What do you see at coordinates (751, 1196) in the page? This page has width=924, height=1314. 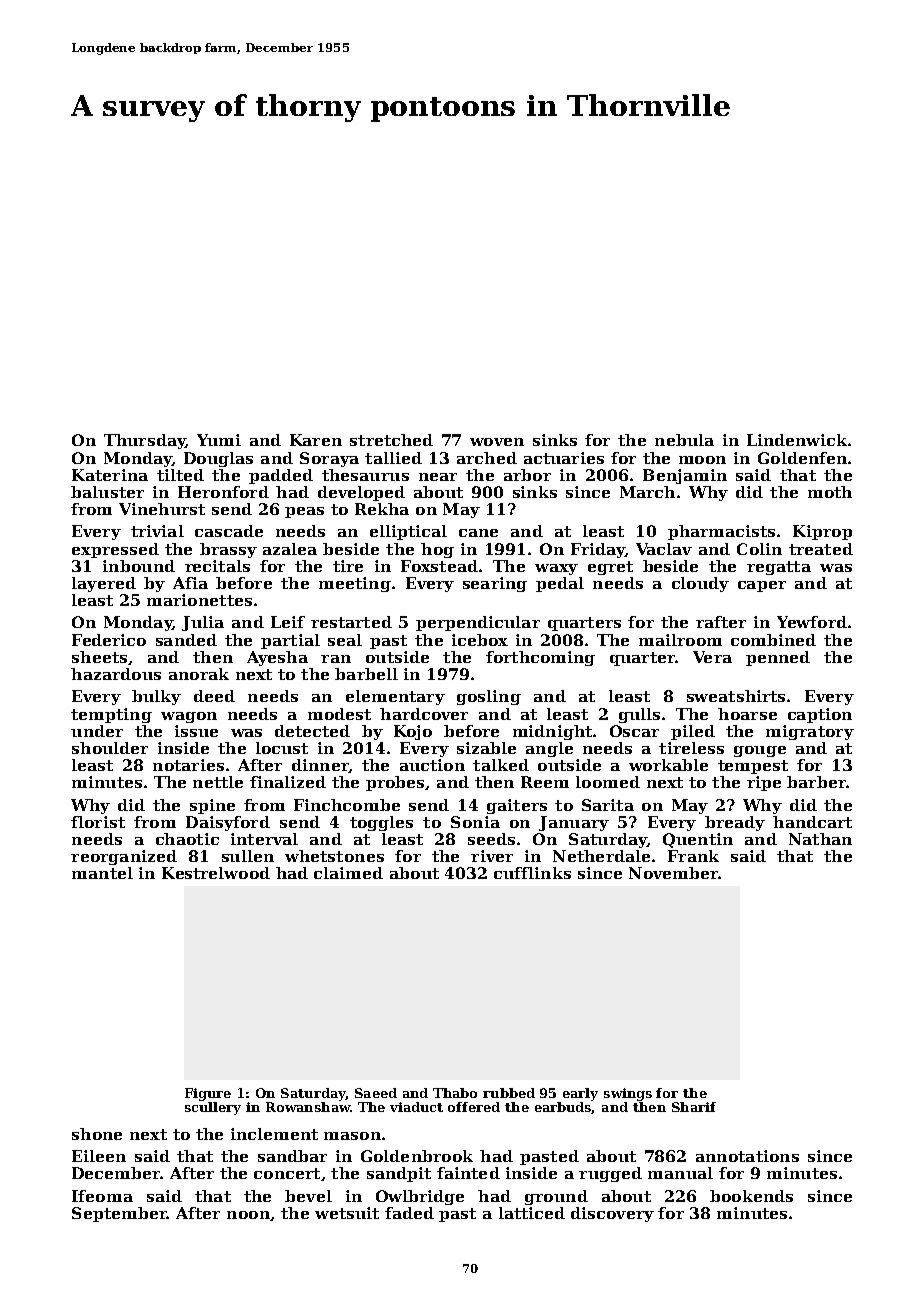 I see `bookends` at bounding box center [751, 1196].
